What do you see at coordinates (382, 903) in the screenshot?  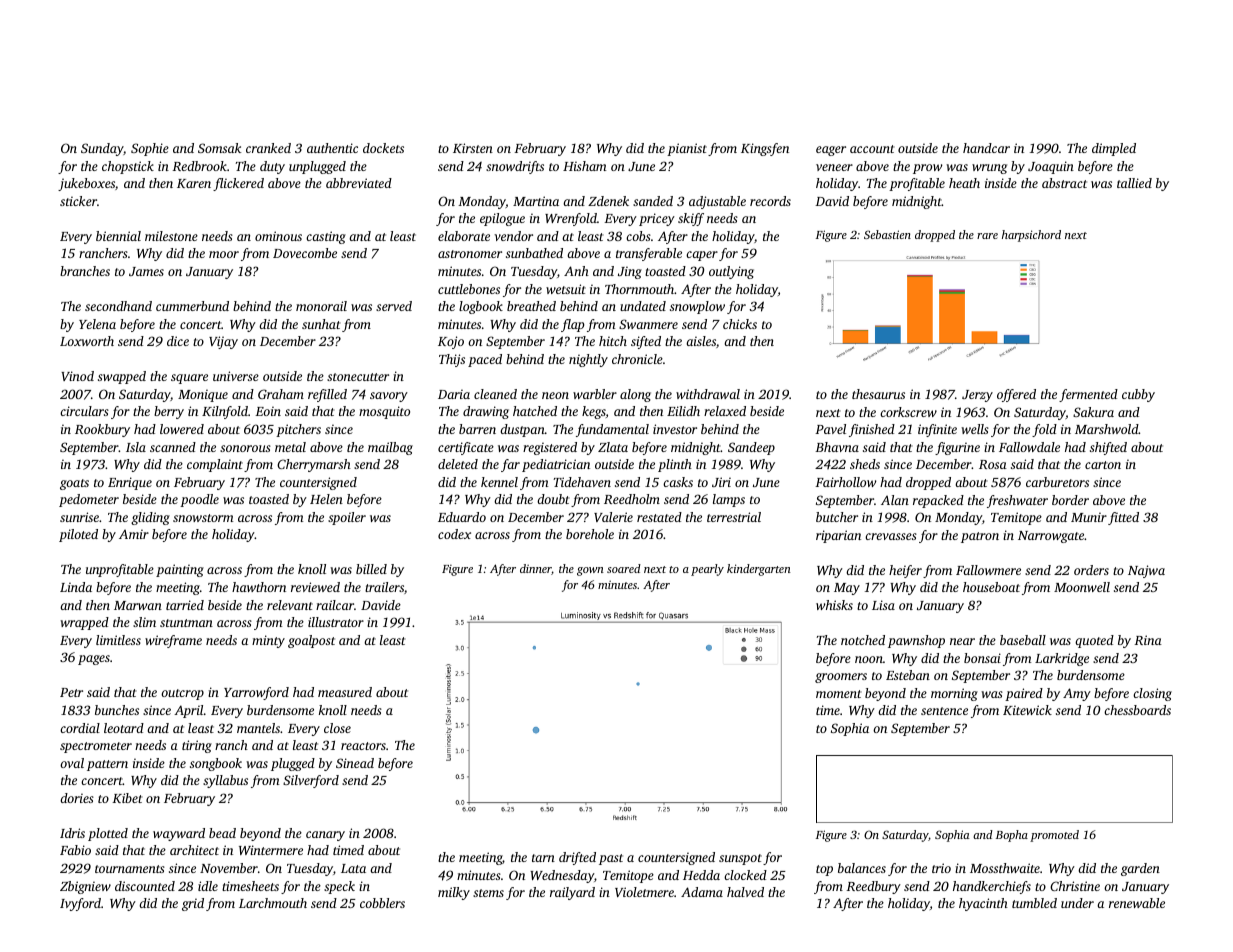 I see `cobblers` at bounding box center [382, 903].
